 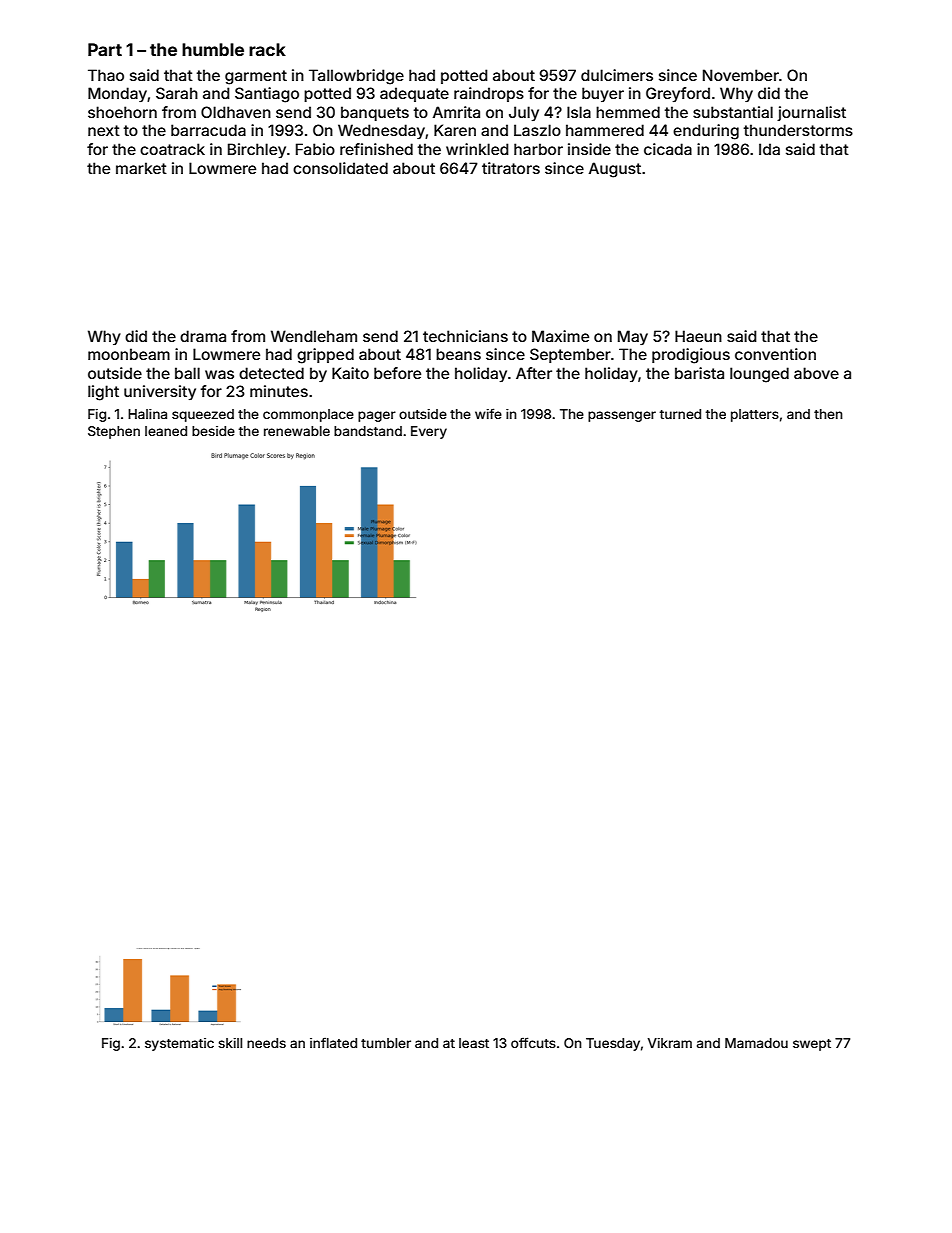 What do you see at coordinates (755, 415) in the screenshot?
I see `platters` at bounding box center [755, 415].
